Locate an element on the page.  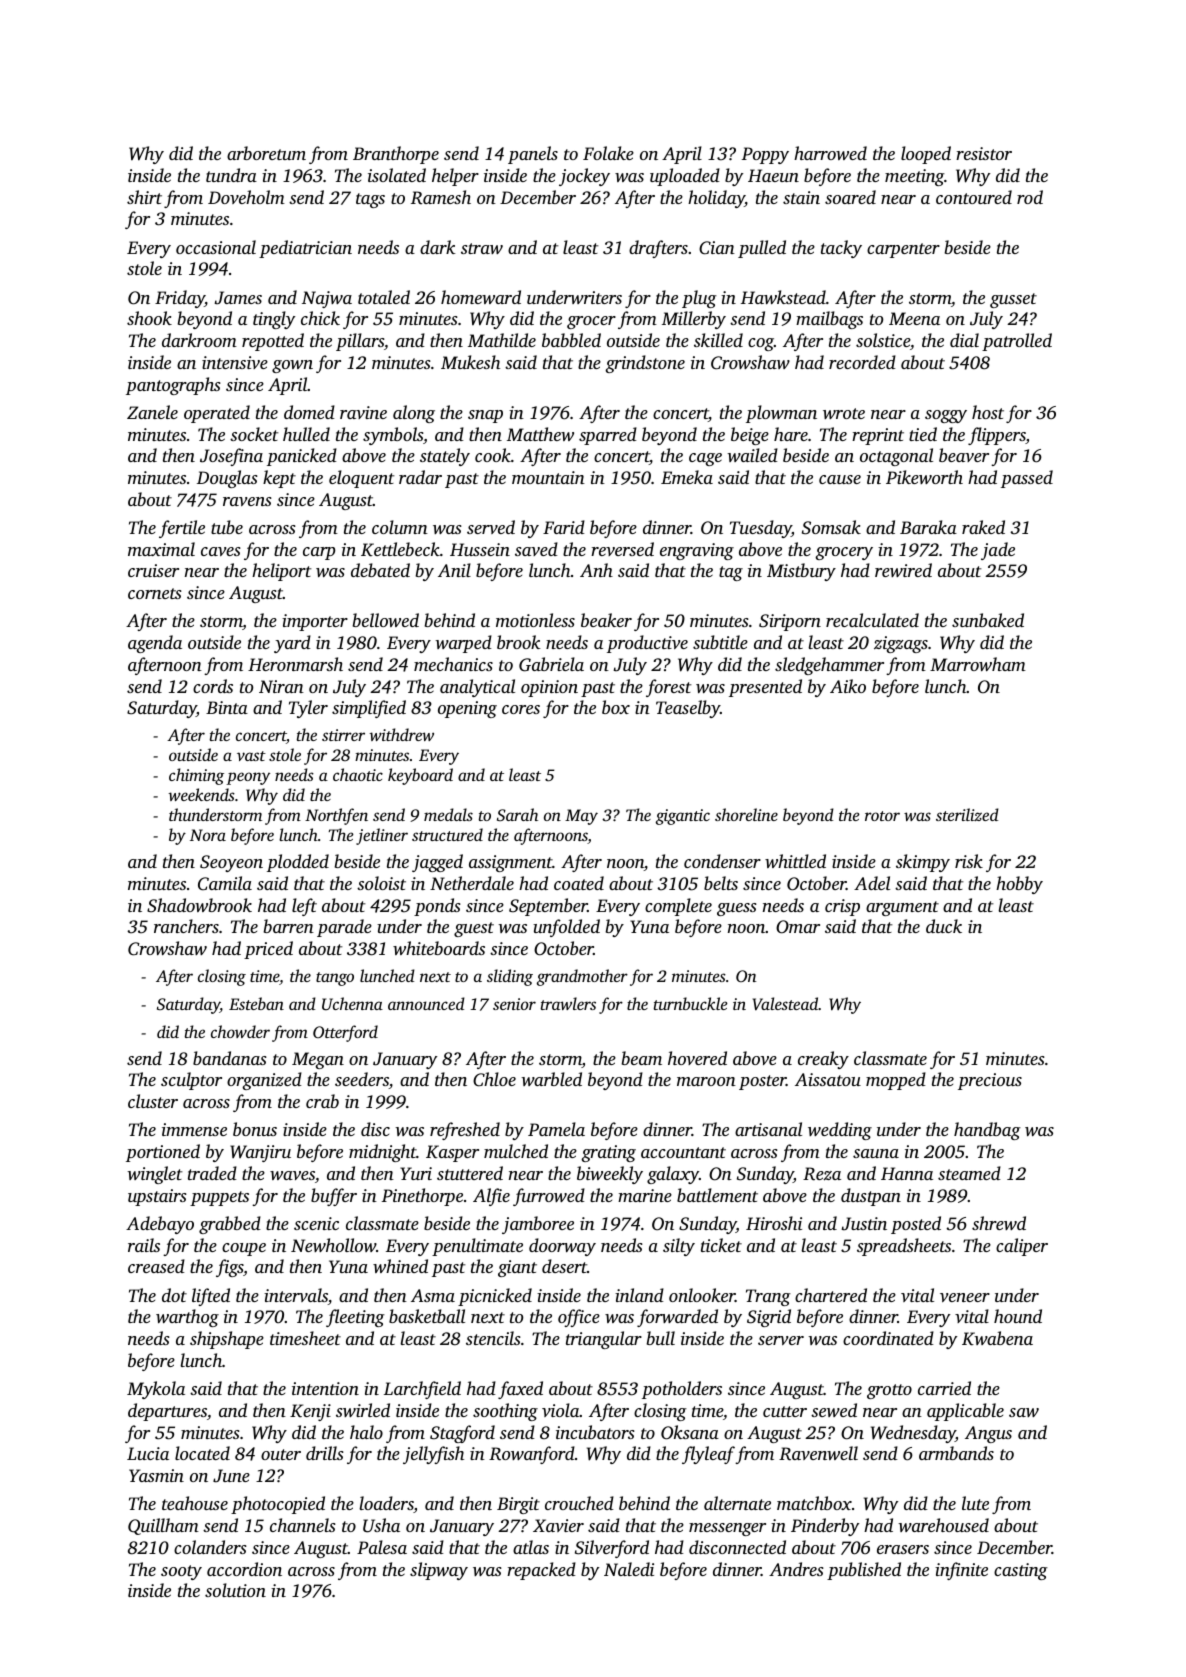
resistor is located at coordinates (984, 153).
